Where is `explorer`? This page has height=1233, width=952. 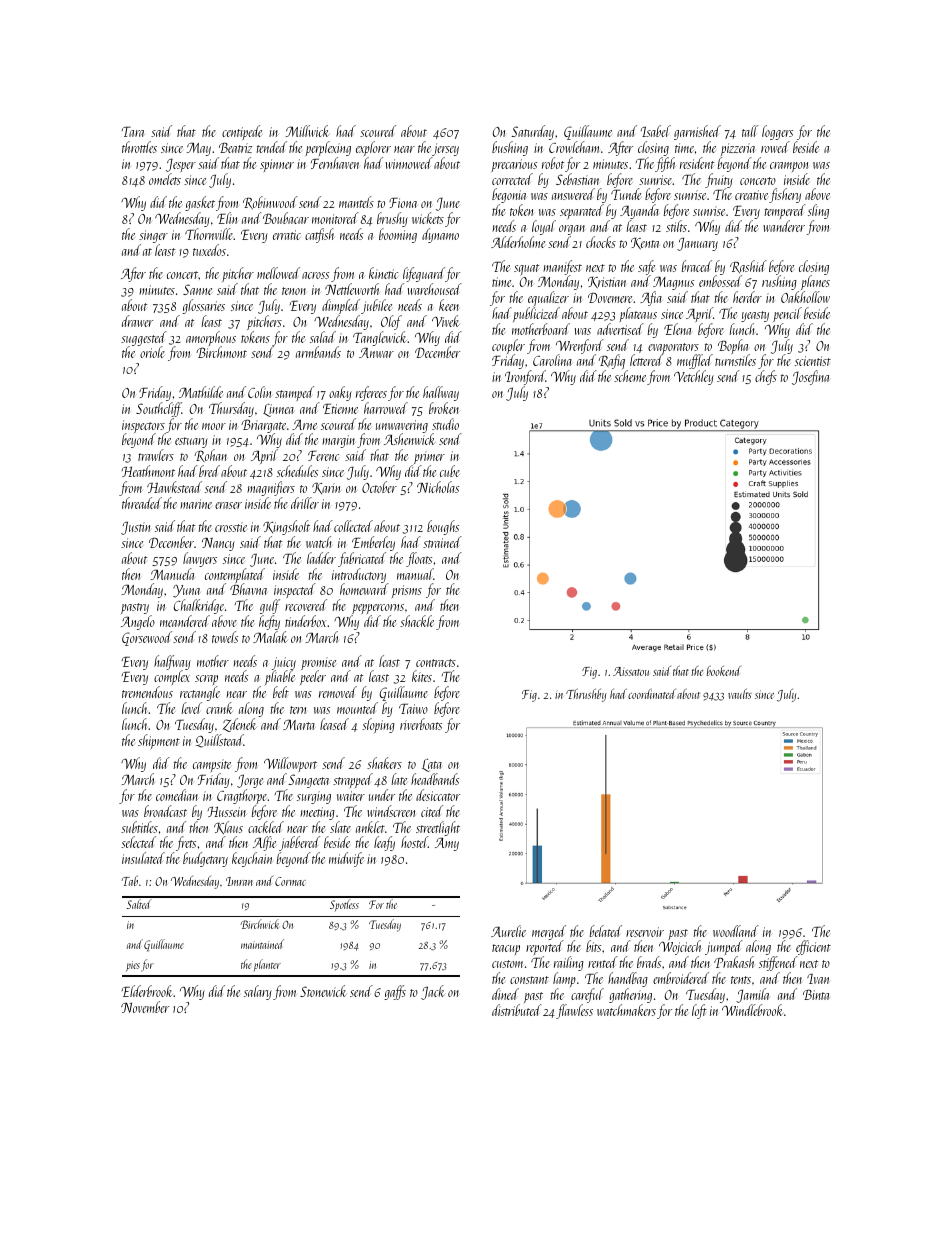 explorer is located at coordinates (373, 148).
